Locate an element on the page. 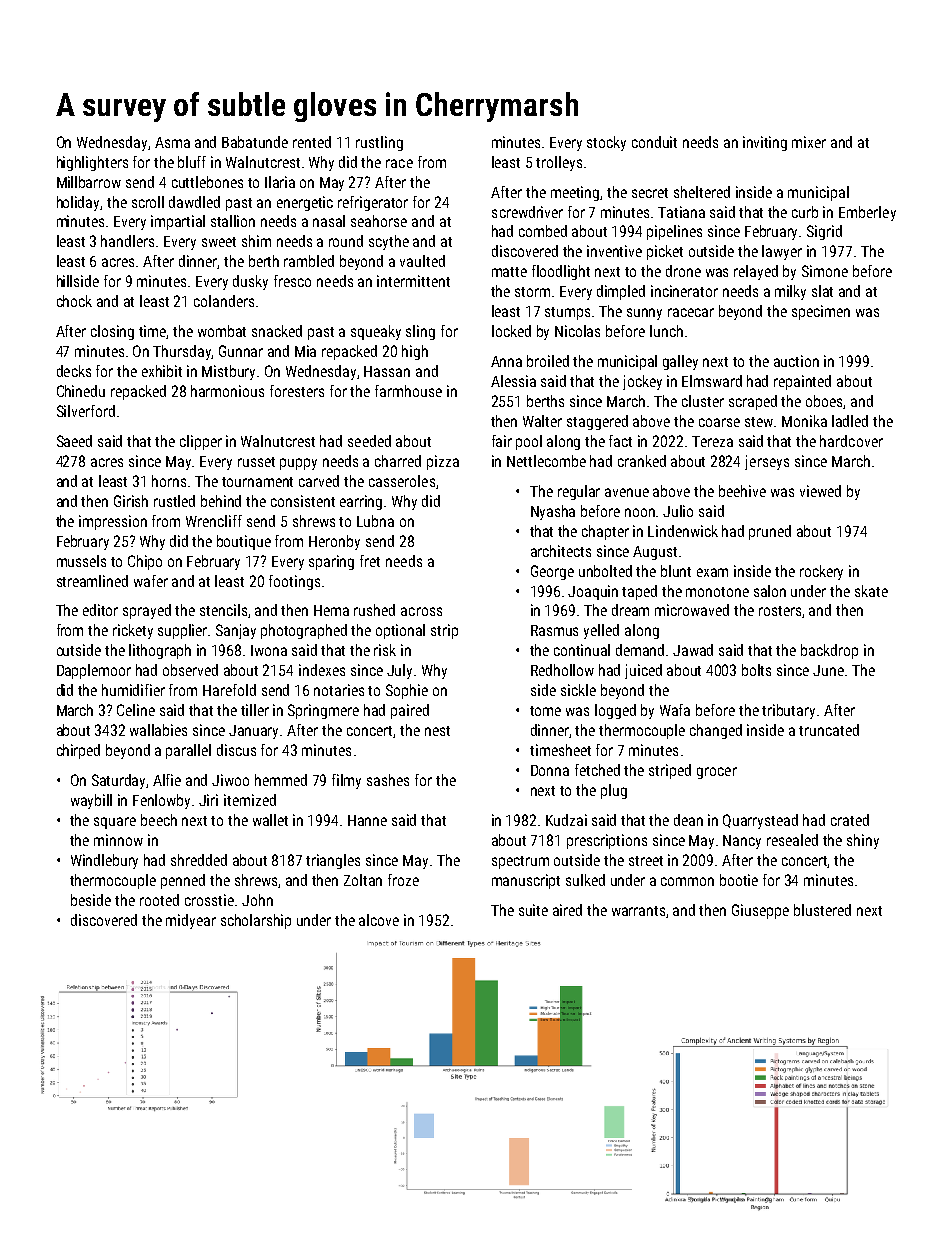 Image resolution: width=952 pixels, height=1233 pixels. Alfie is located at coordinates (167, 780).
